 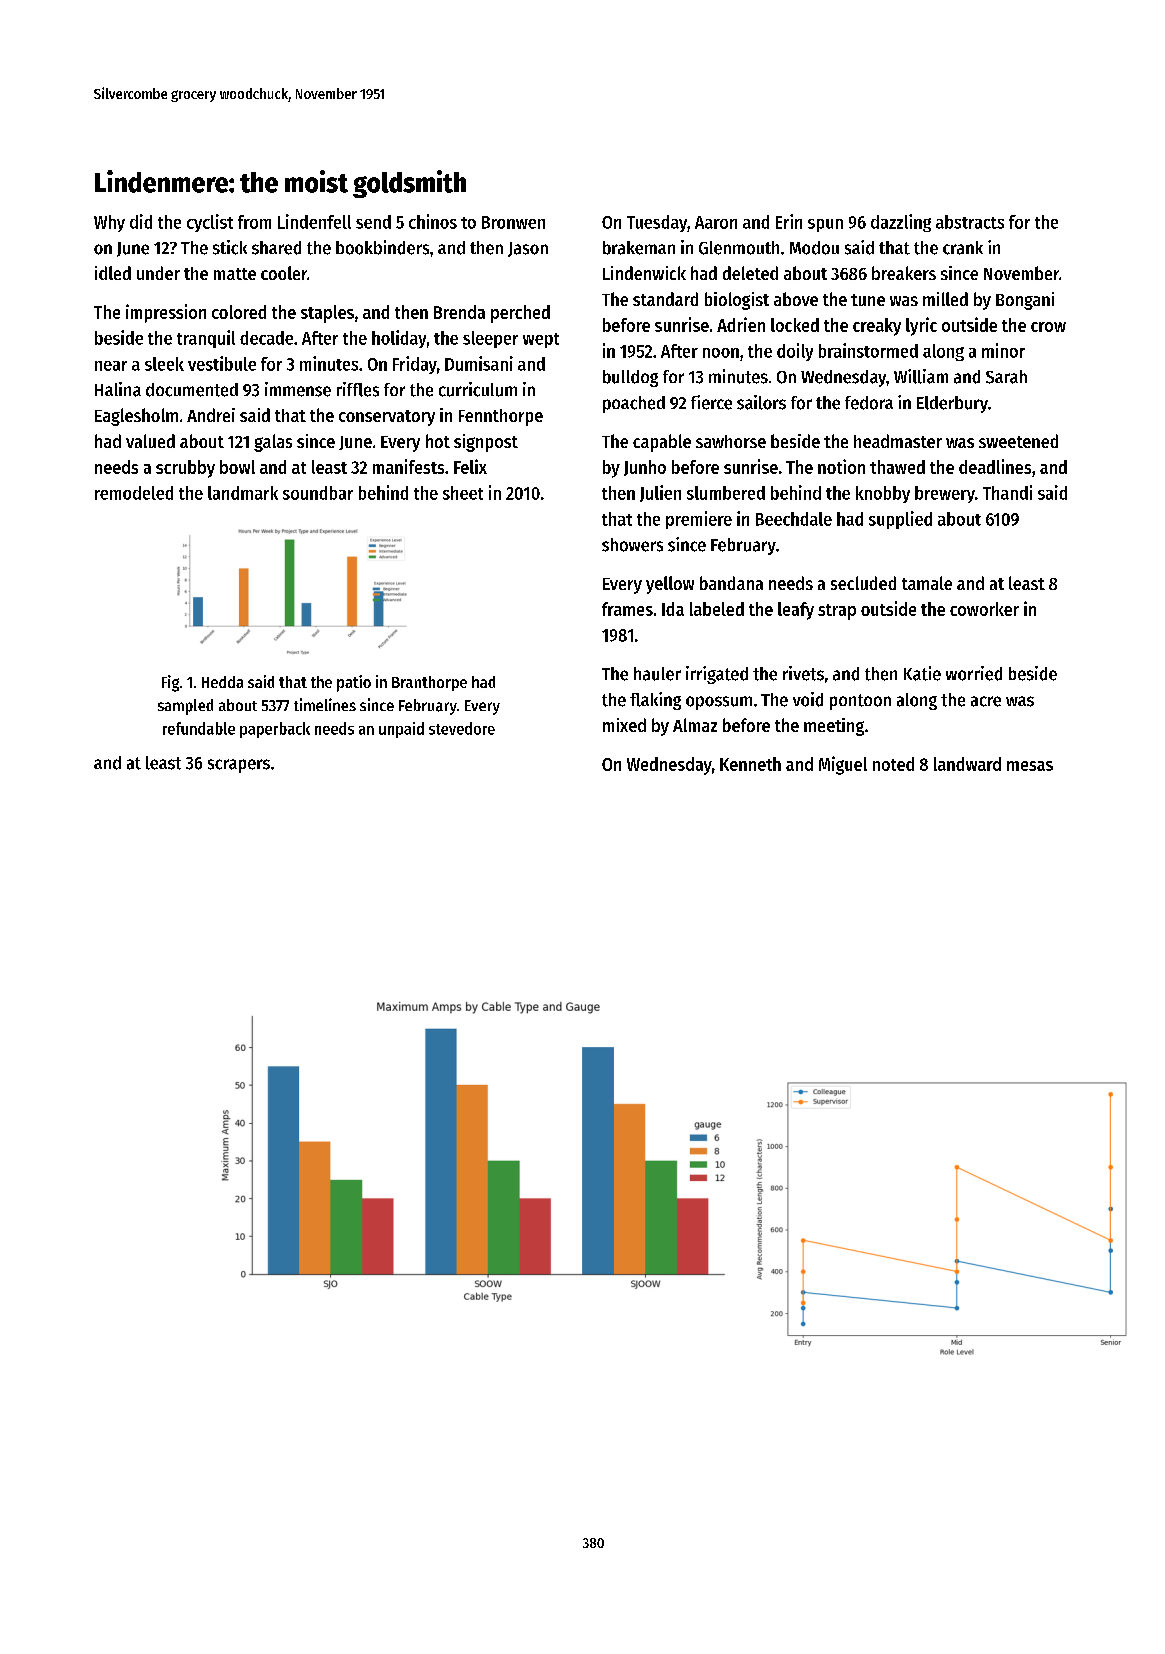 I want to click on mixed, so click(x=624, y=725).
